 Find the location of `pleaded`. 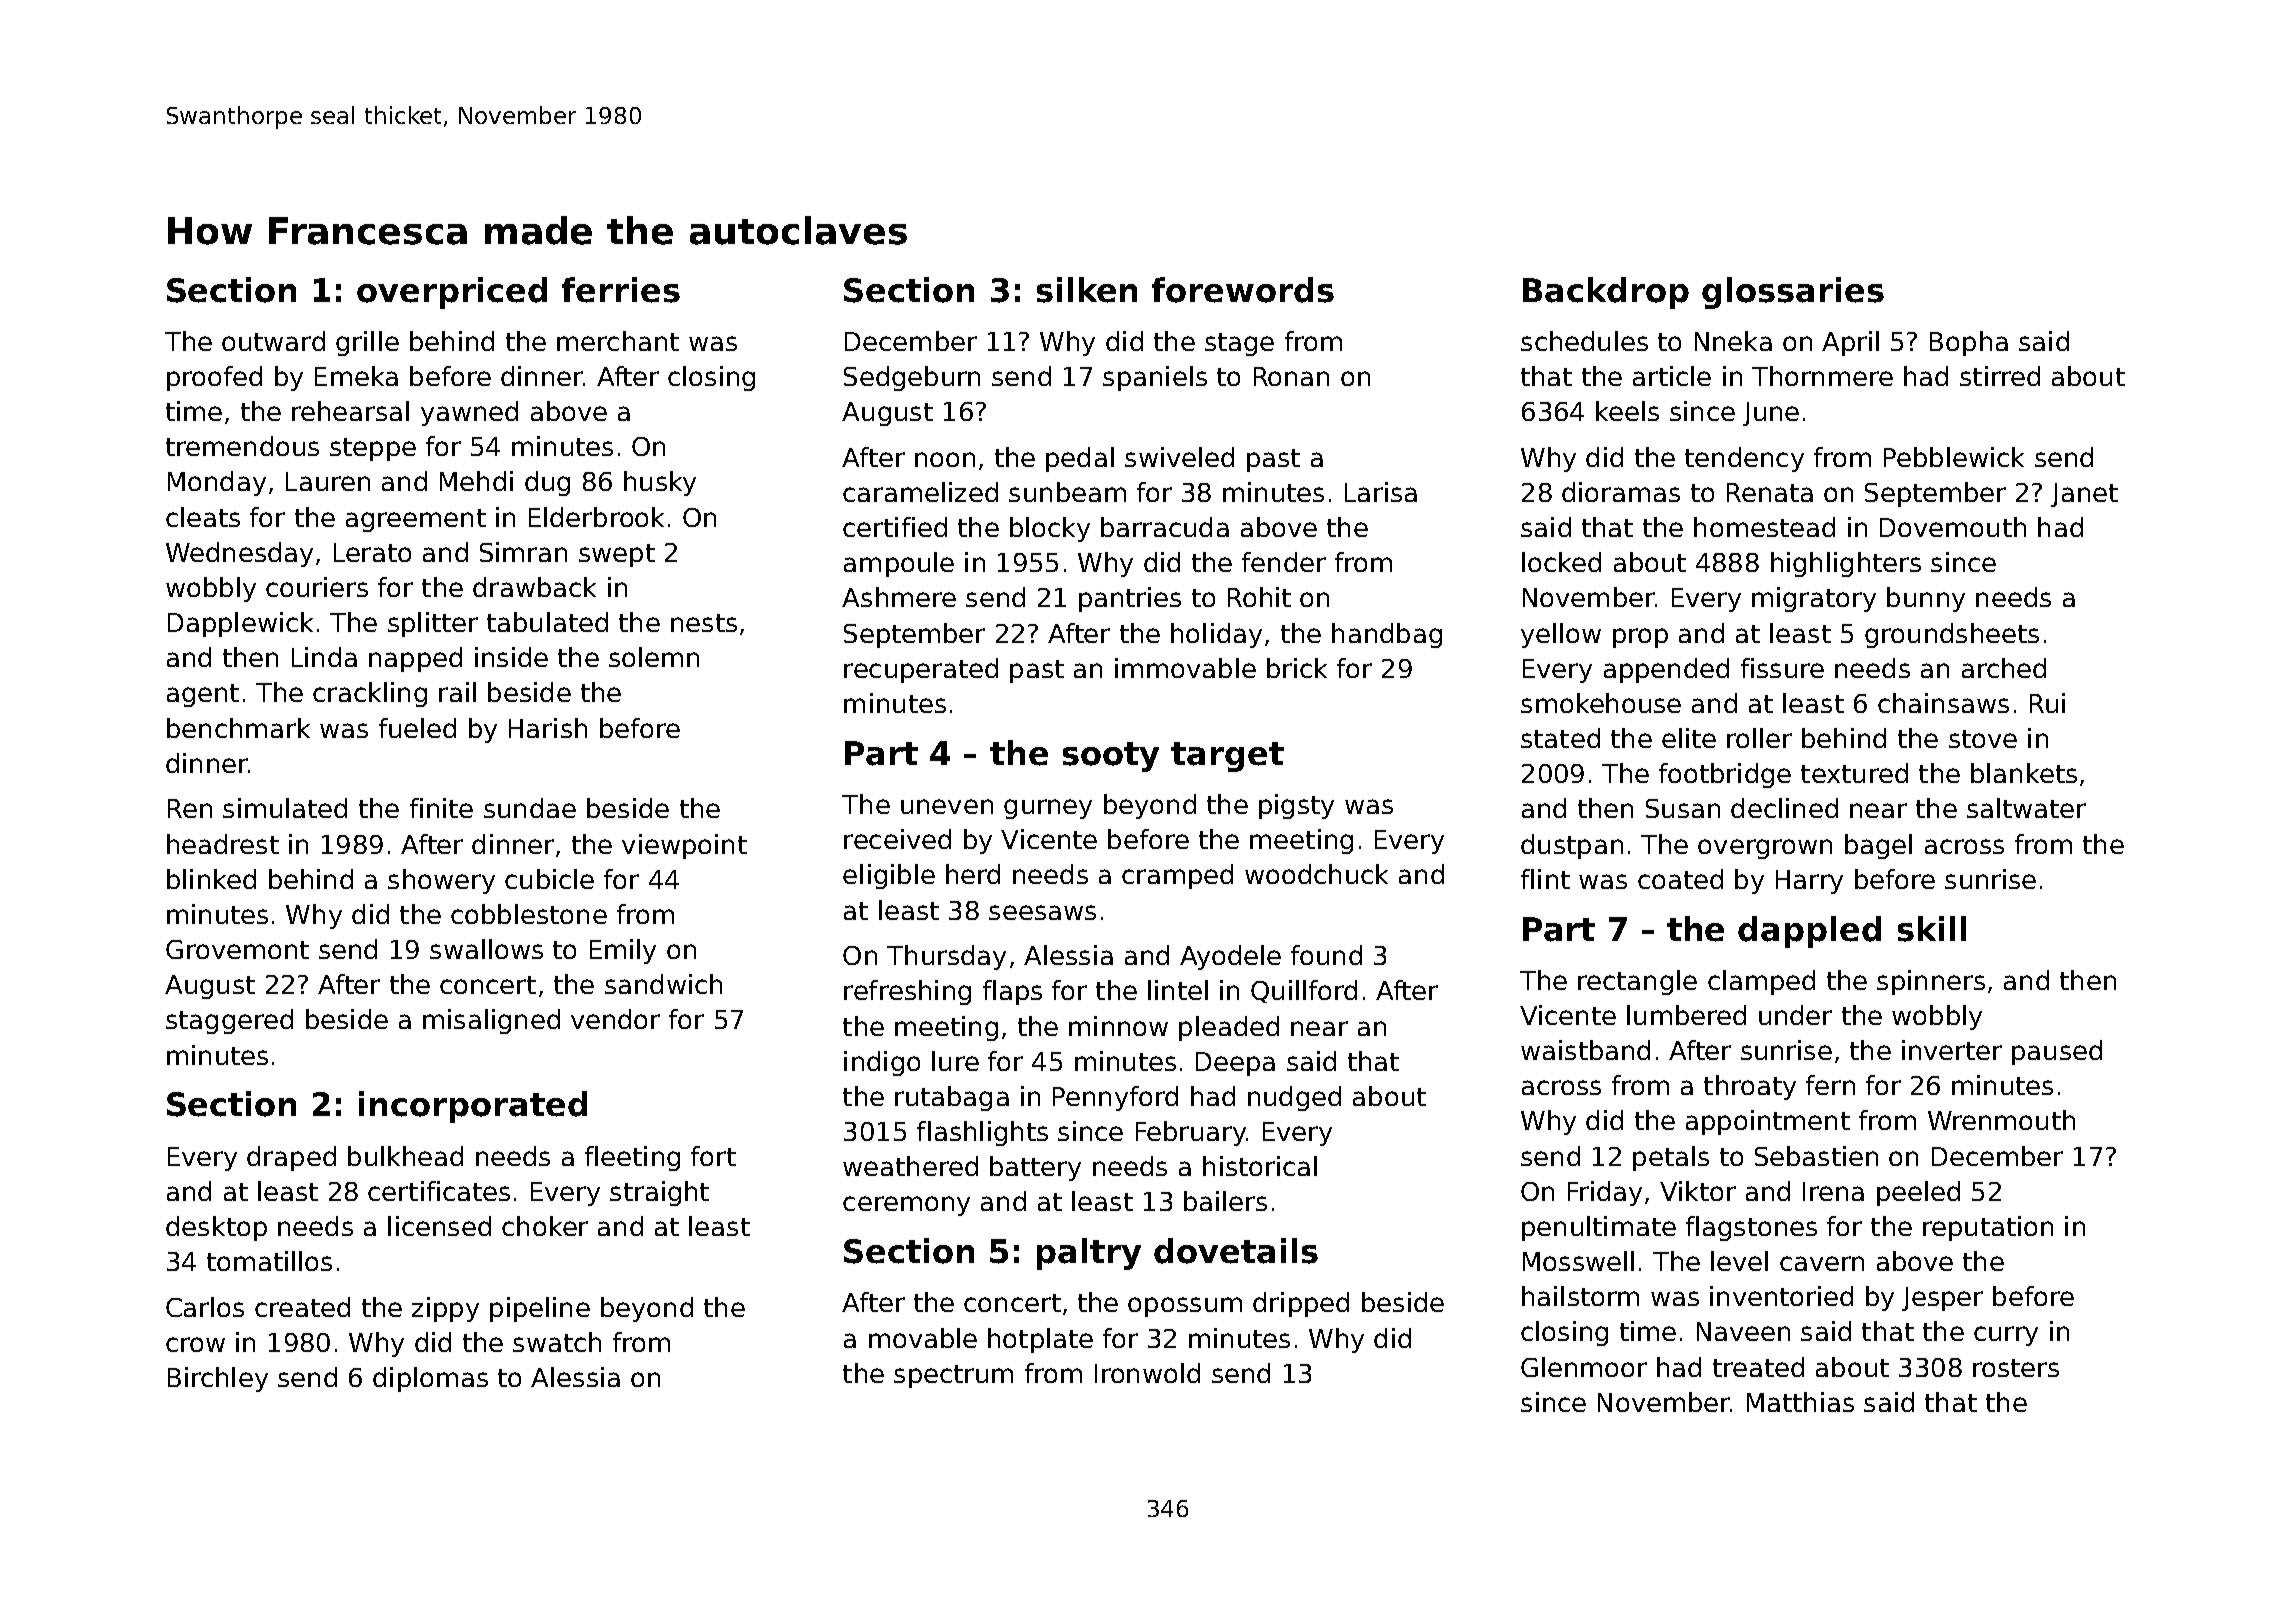

pleaded is located at coordinates (1229, 1028).
